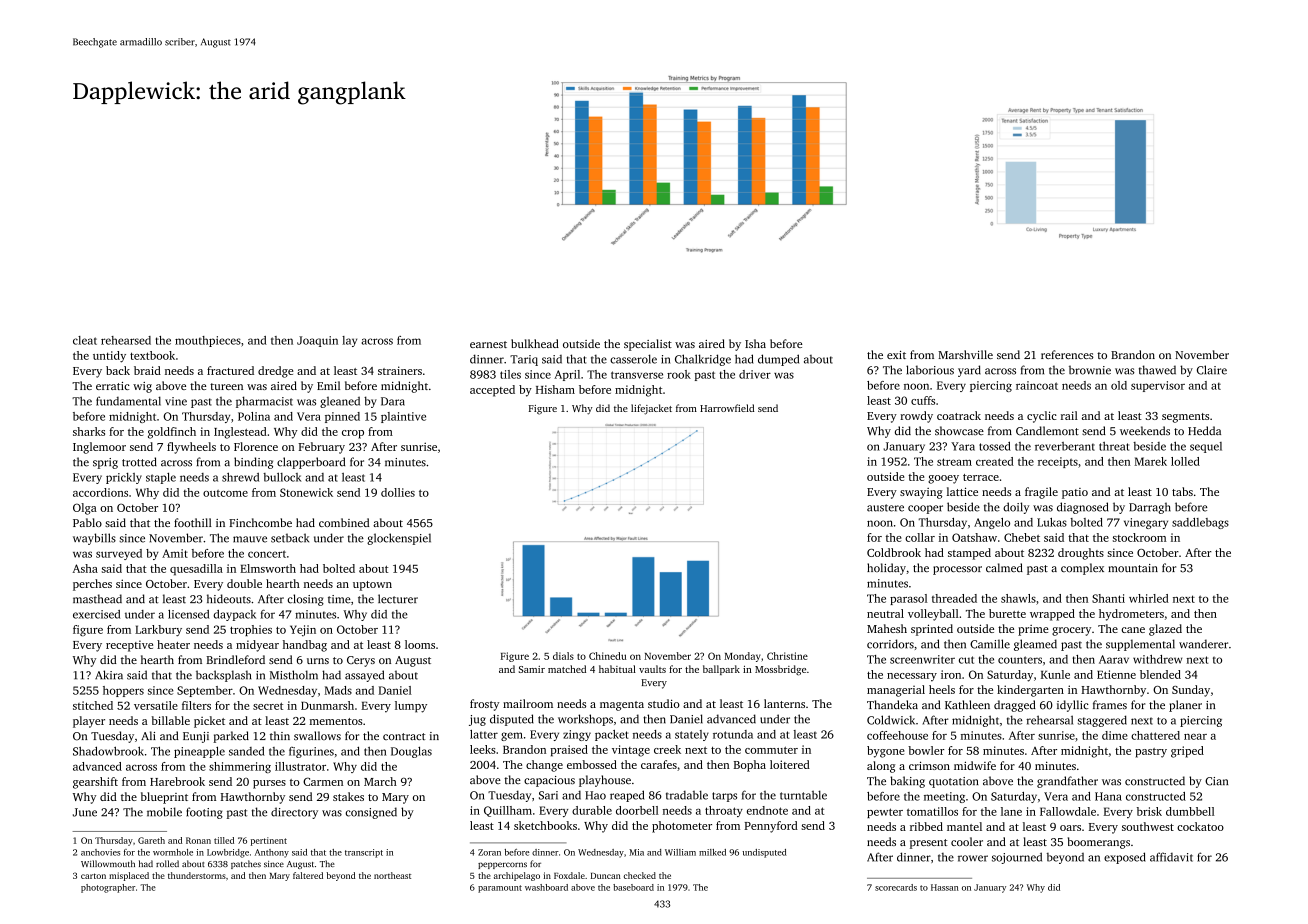  What do you see at coordinates (885, 613) in the page?
I see `neutral` at bounding box center [885, 613].
